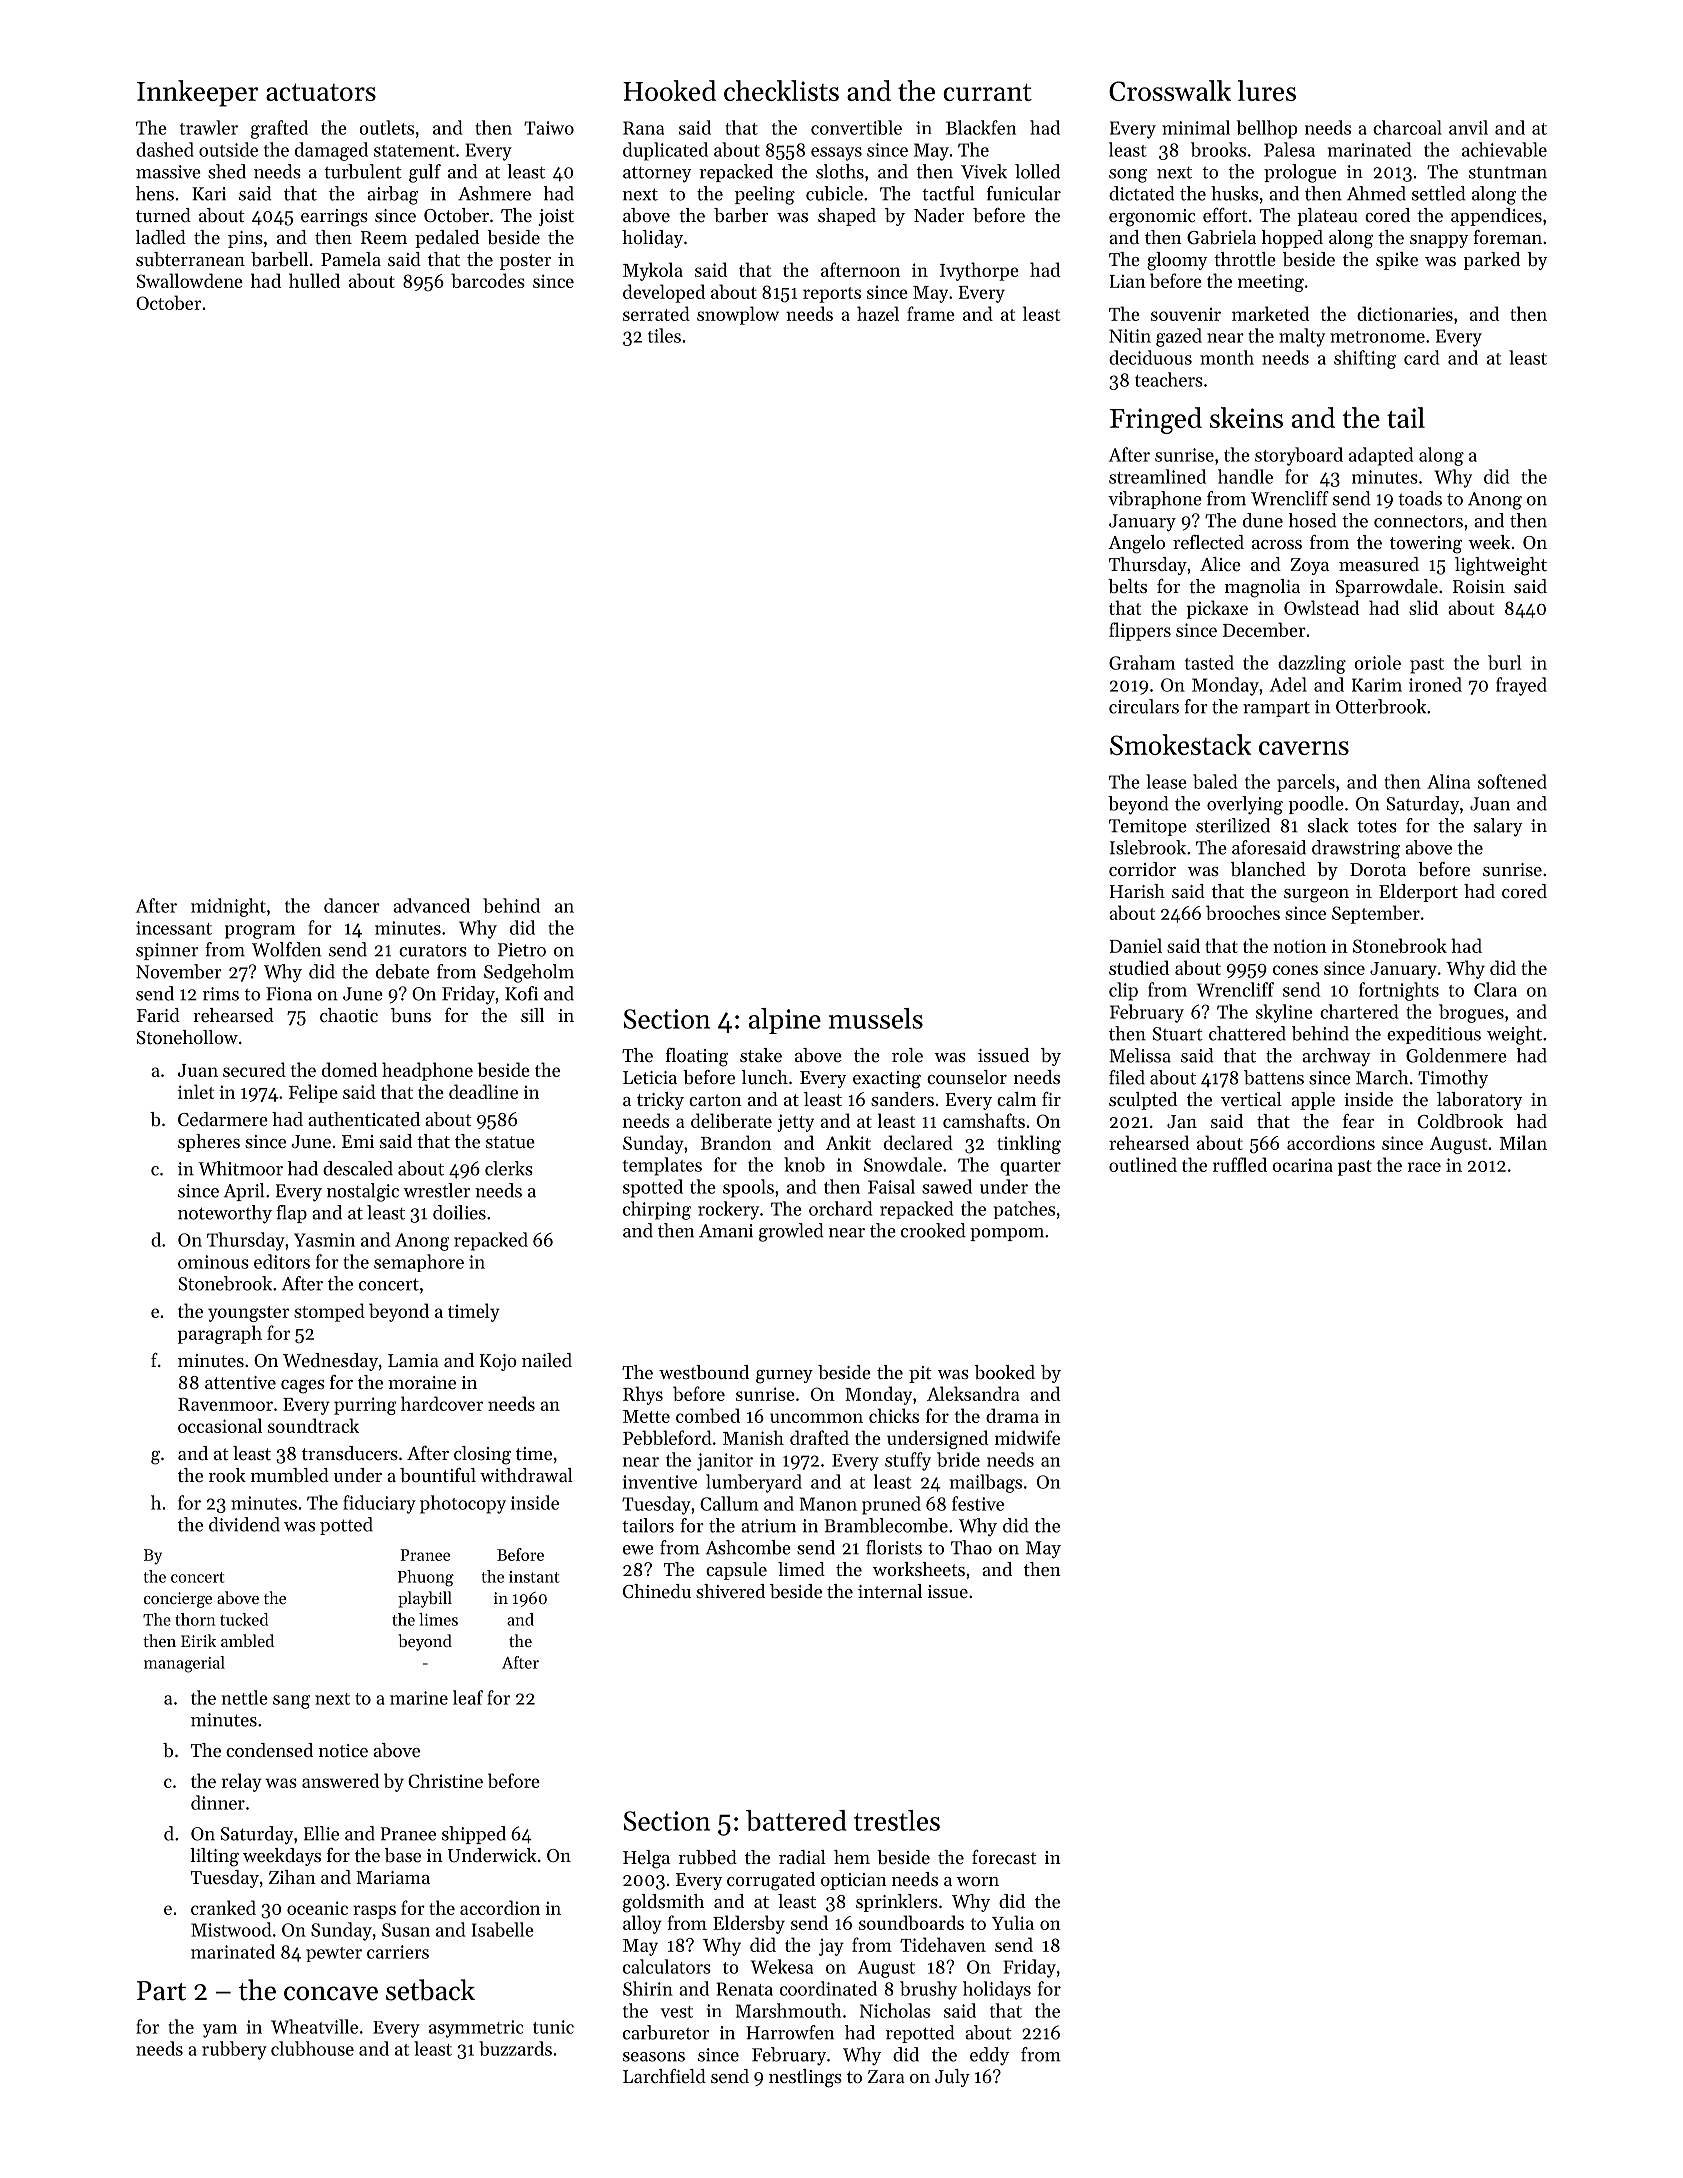 The height and width of the page is (2178, 1683). Describe the element at coordinates (920, 1374) in the page. I see `pit` at that location.
